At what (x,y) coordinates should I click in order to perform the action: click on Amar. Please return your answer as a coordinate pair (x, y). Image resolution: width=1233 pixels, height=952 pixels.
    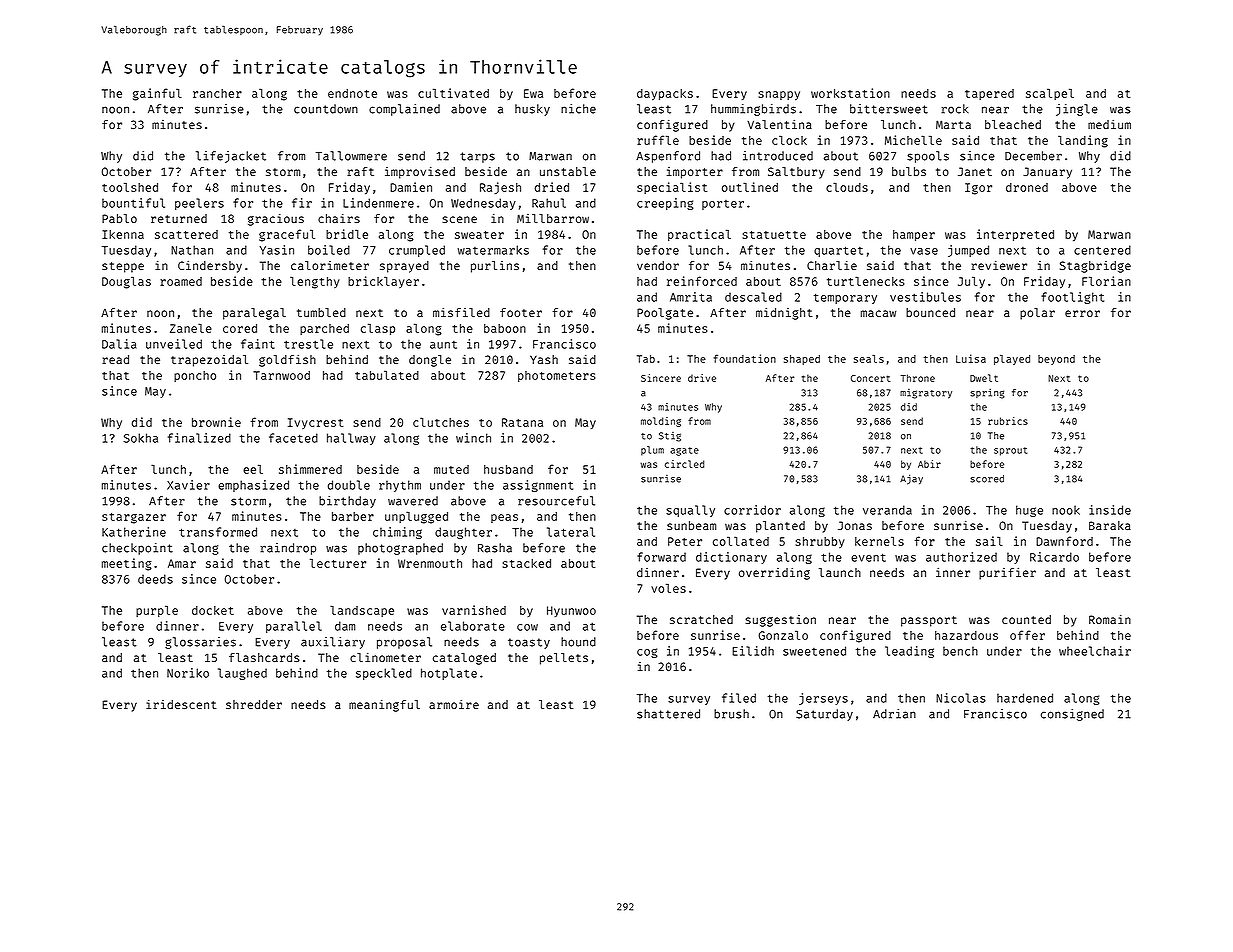
    Looking at the image, I should click on (182, 563).
